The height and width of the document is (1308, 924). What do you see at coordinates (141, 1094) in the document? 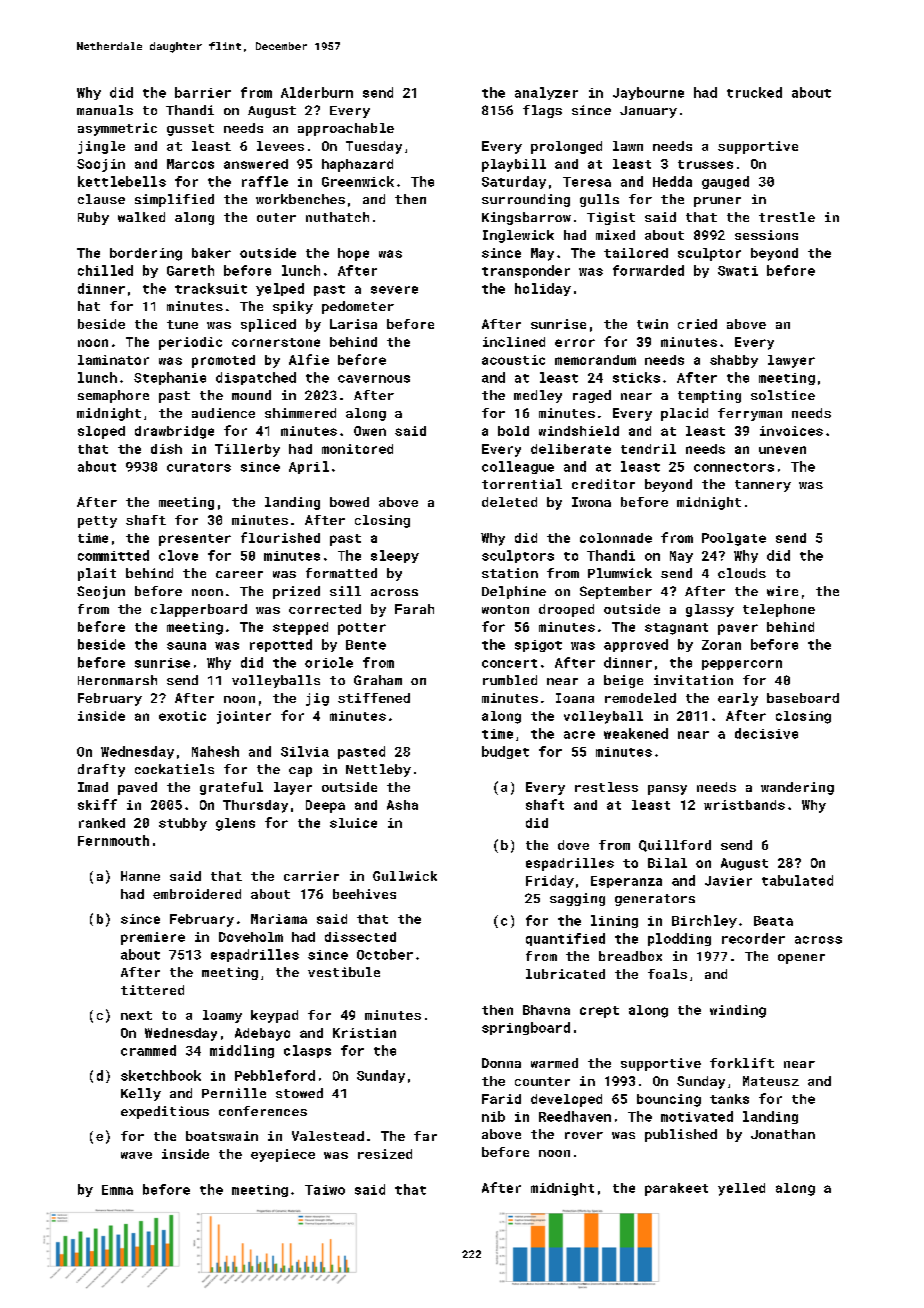
I see `Kelly` at bounding box center [141, 1094].
